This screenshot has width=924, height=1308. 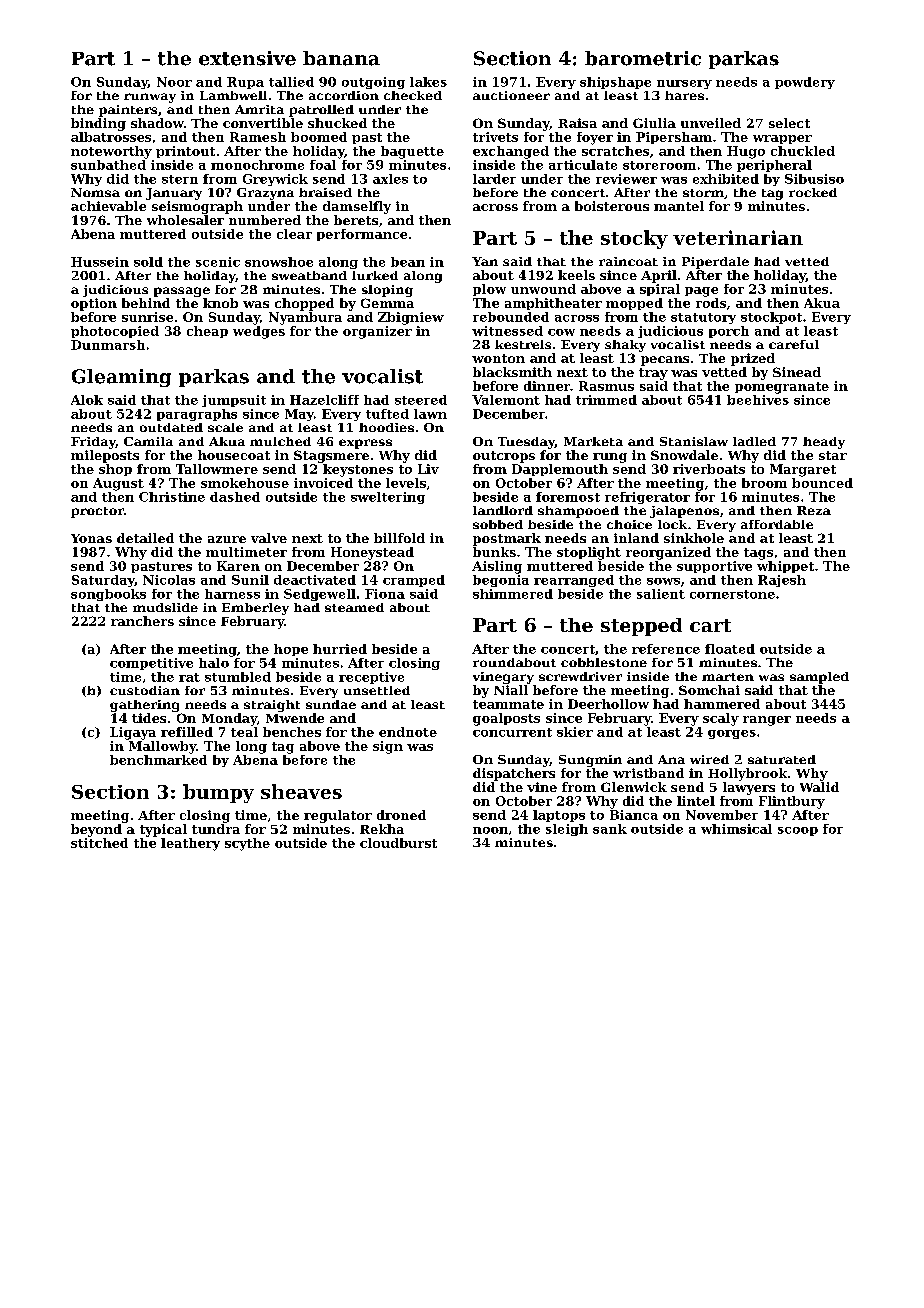 I want to click on Tuesday, so click(x=526, y=443).
